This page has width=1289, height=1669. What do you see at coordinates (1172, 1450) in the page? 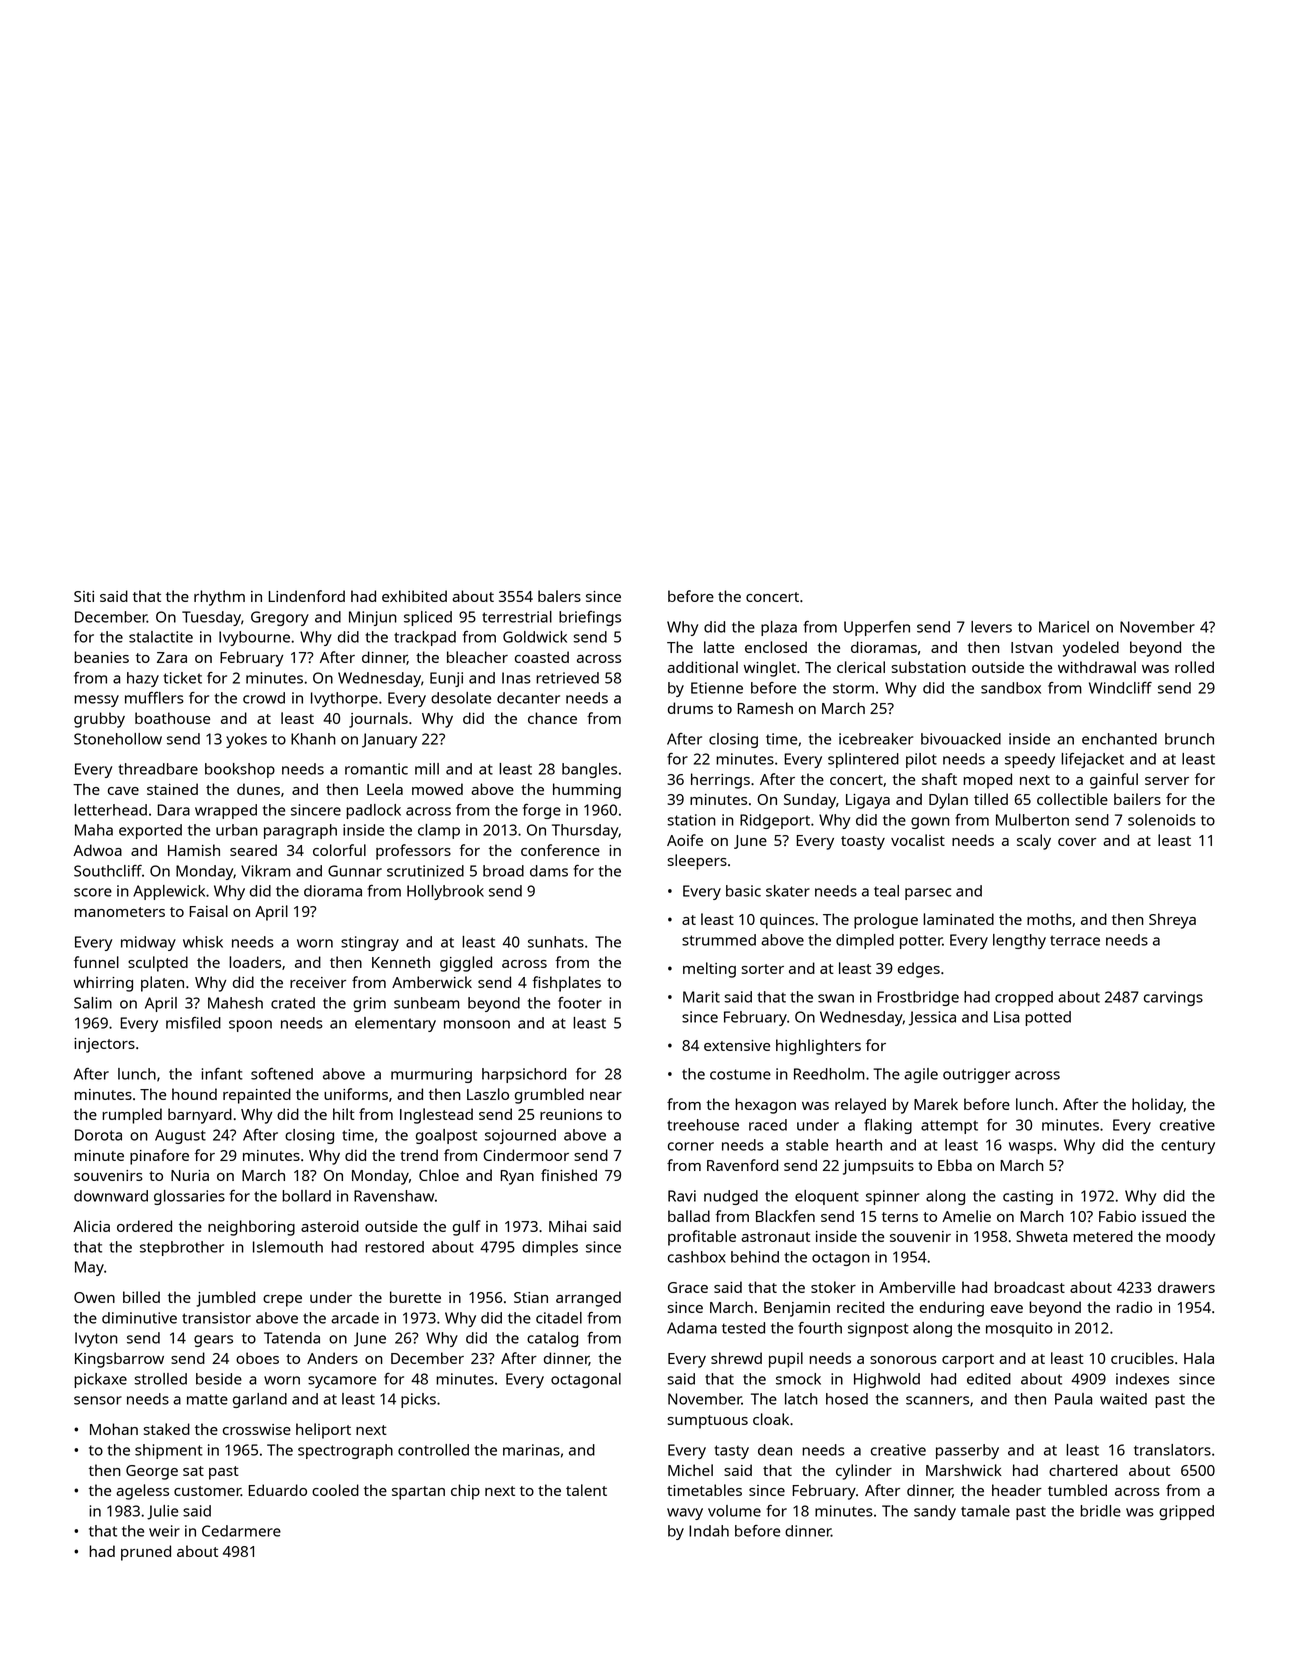
I see `translators` at bounding box center [1172, 1450].
